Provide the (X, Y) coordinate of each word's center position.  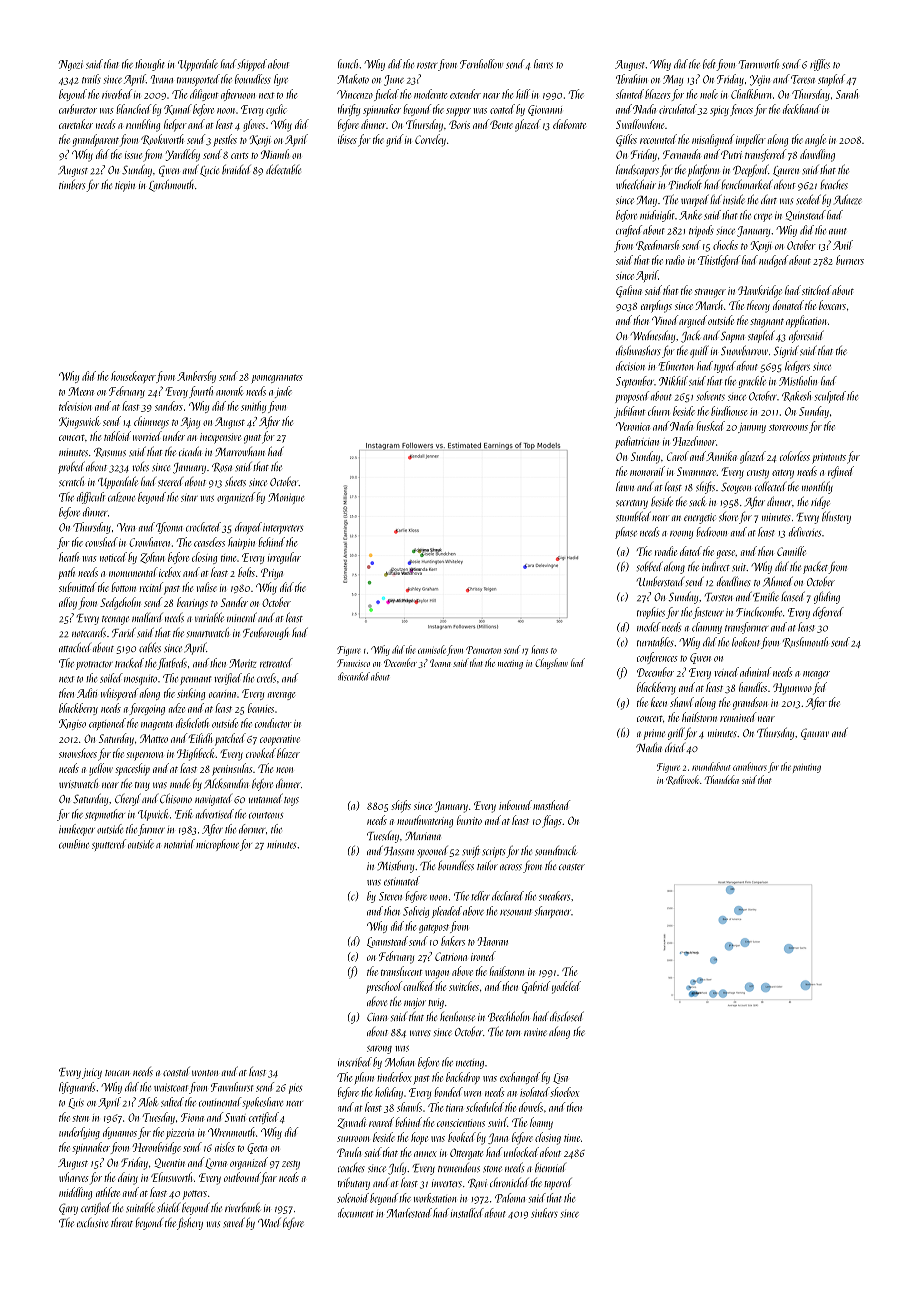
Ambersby (196, 377)
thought (150, 65)
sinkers (544, 1213)
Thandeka (722, 779)
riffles (820, 65)
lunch (349, 64)
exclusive (92, 1223)
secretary (632, 504)
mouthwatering (425, 821)
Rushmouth (805, 642)
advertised (215, 814)
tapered (558, 1184)
